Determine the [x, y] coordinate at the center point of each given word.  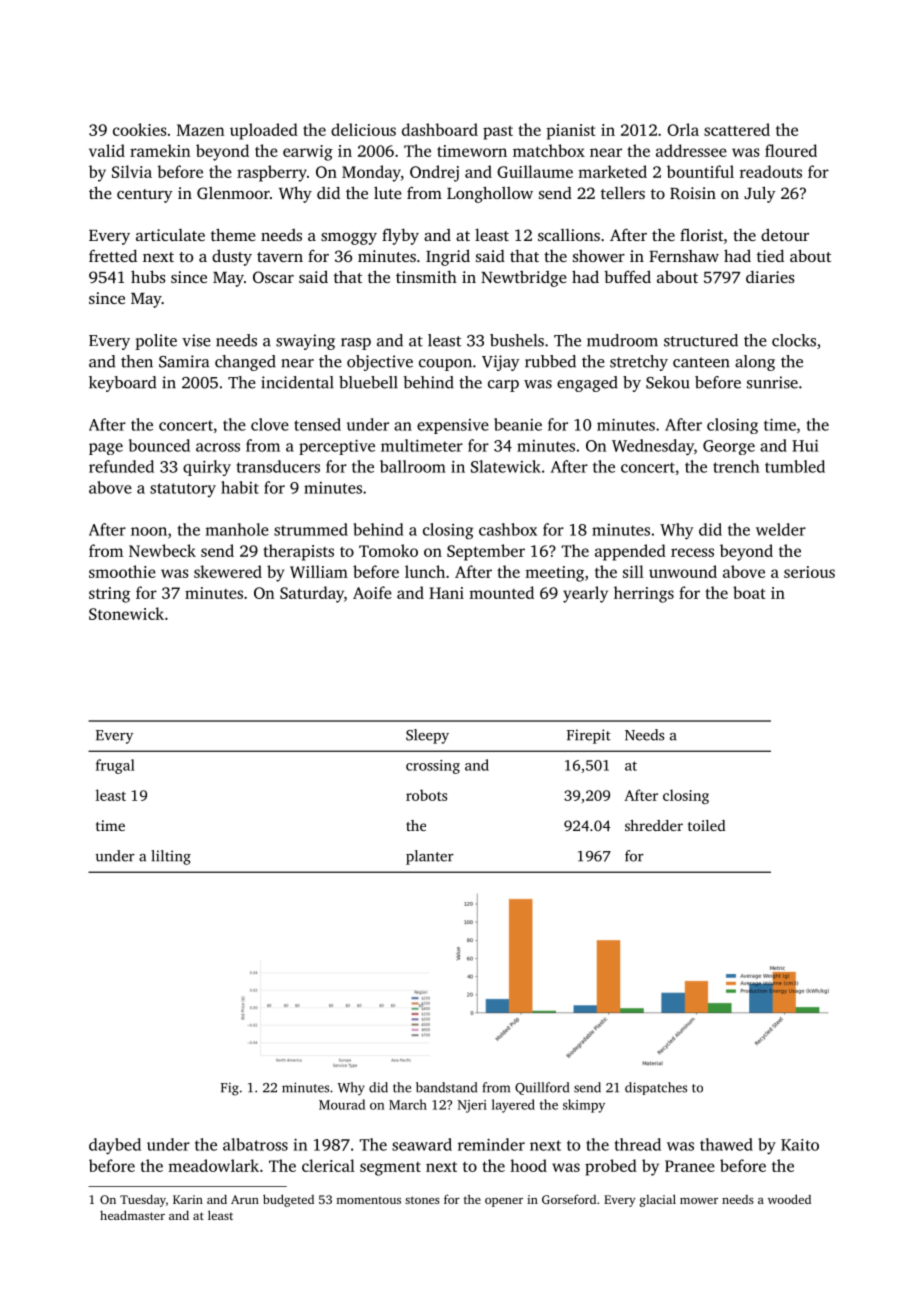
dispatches [656, 1088]
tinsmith [426, 277]
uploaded [264, 131]
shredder [654, 825]
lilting [171, 857]
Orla [683, 129]
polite [156, 342]
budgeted [288, 1200]
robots [426, 795]
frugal [115, 766]
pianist [571, 132]
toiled [707, 825]
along [755, 363]
